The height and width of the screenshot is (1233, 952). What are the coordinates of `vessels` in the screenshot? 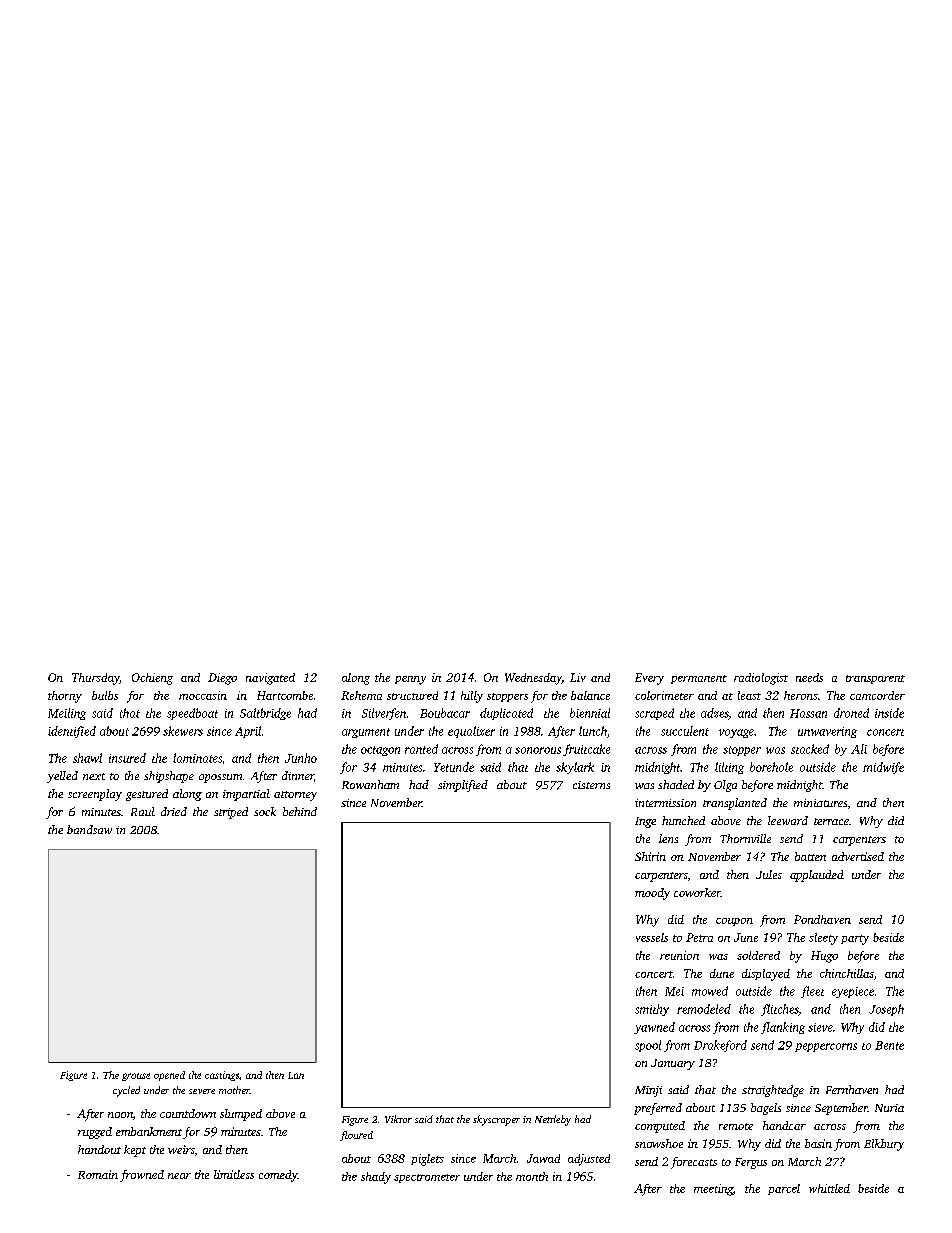 It's located at (652, 937).
